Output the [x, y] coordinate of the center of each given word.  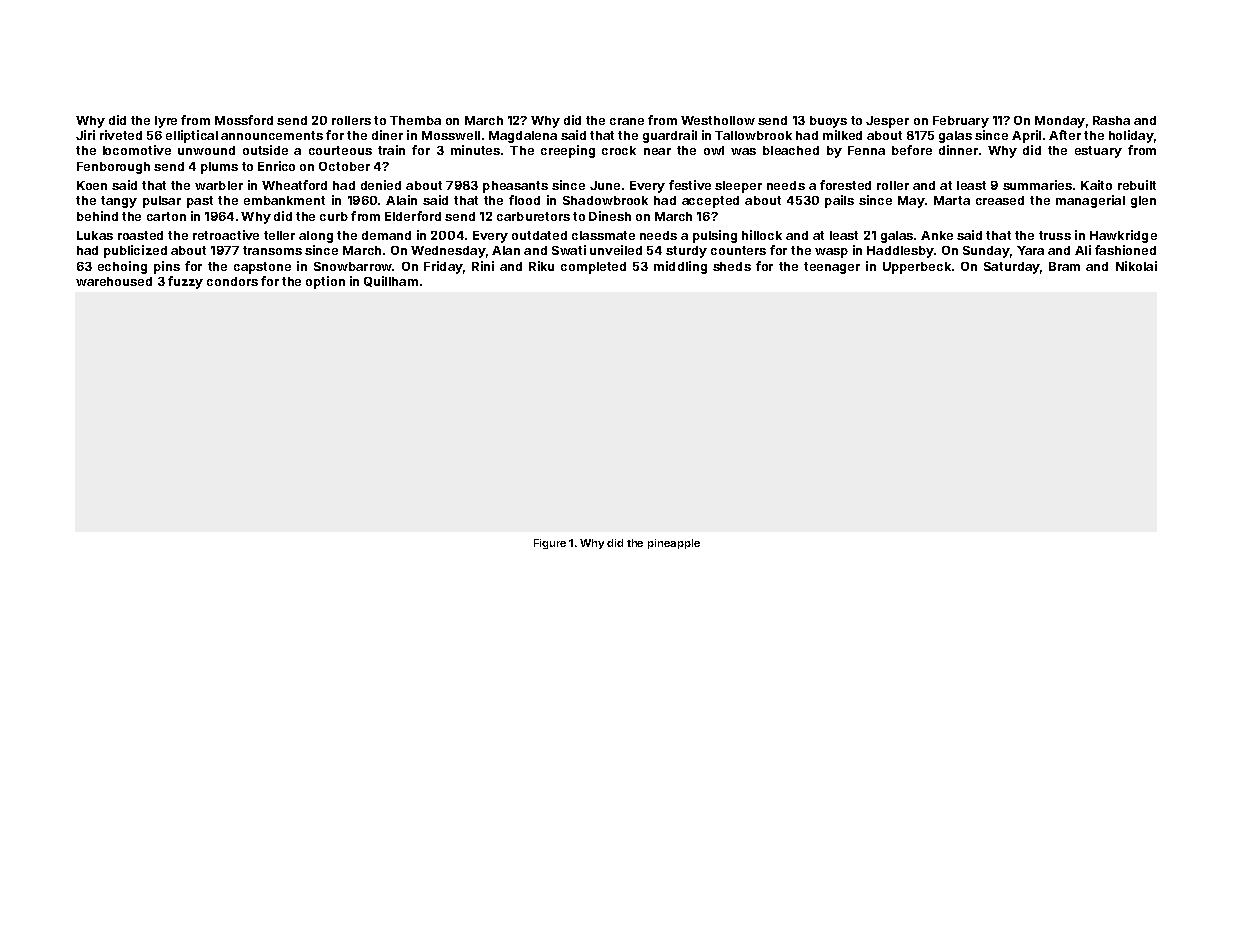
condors [232, 281]
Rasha [1111, 120]
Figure [550, 544]
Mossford [244, 120]
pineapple [674, 544]
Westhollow [718, 120]
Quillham [391, 281]
